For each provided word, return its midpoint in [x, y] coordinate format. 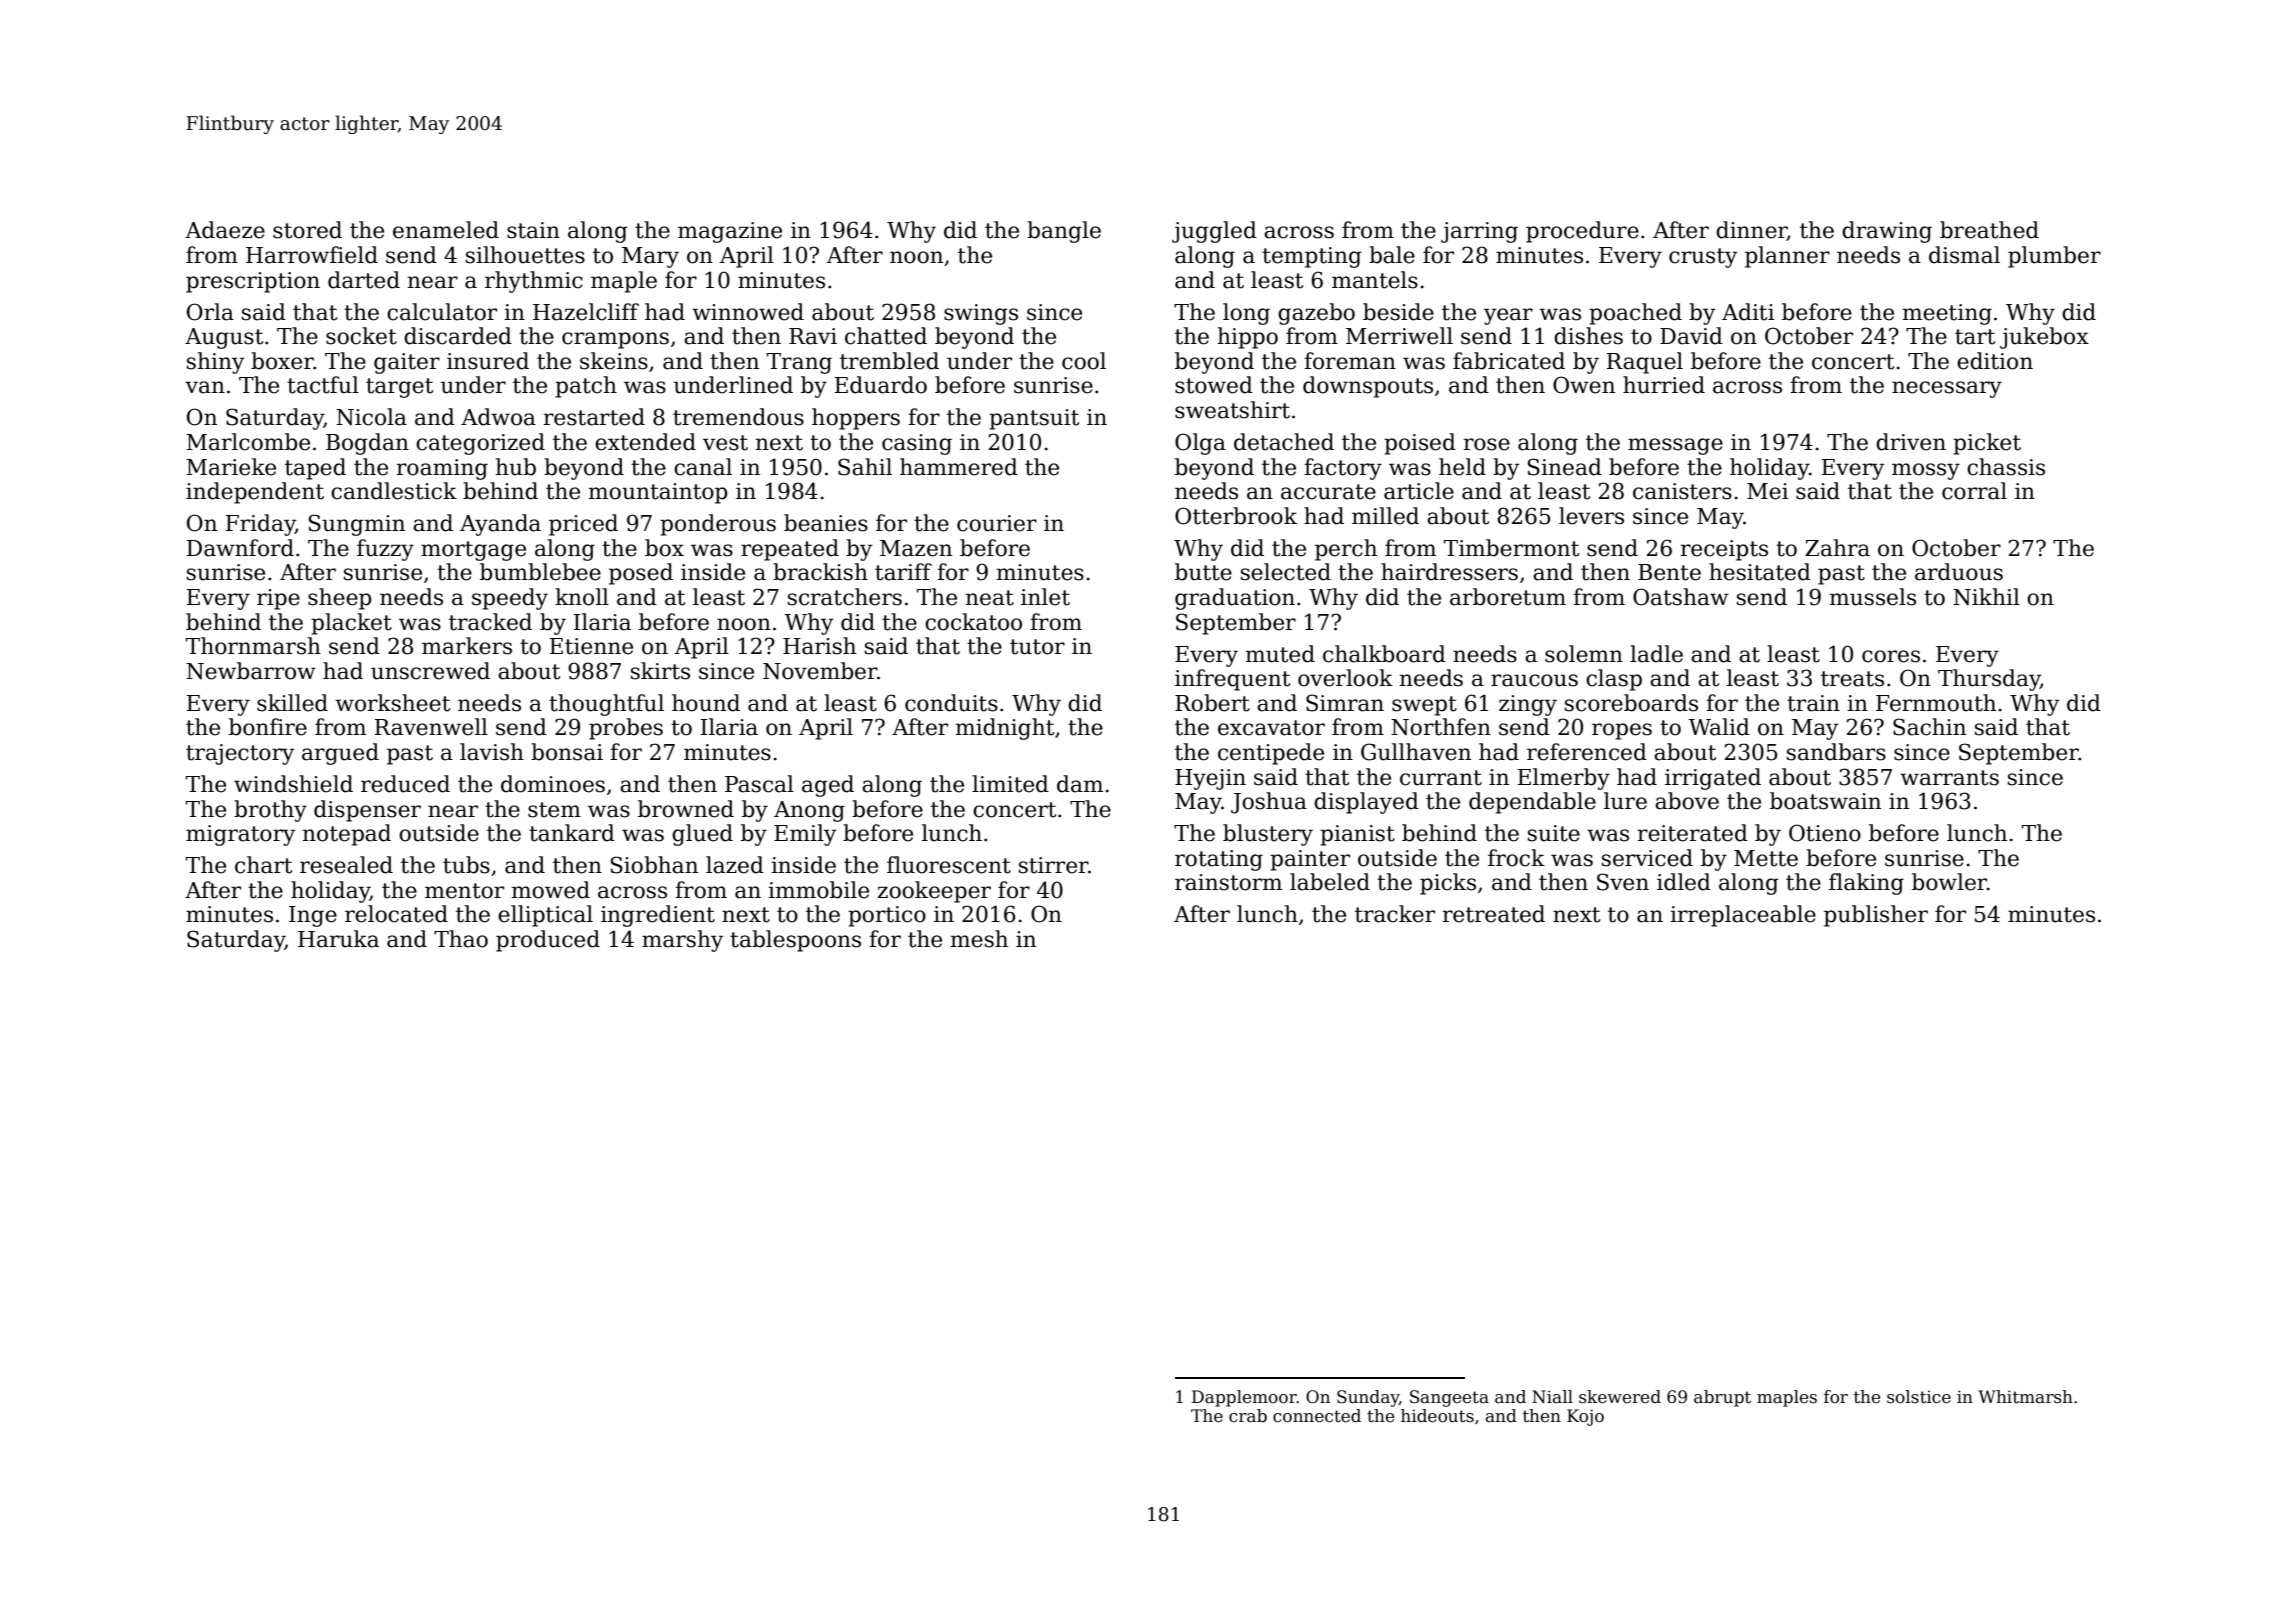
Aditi [1748, 312]
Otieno [1825, 833]
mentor [464, 891]
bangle [1064, 232]
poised [1420, 444]
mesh [979, 939]
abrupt [1722, 1398]
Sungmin [357, 525]
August [224, 338]
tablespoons [795, 941]
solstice [1919, 1397]
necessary [1947, 389]
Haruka [338, 939]
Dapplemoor [1244, 1398]
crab [1248, 1416]
